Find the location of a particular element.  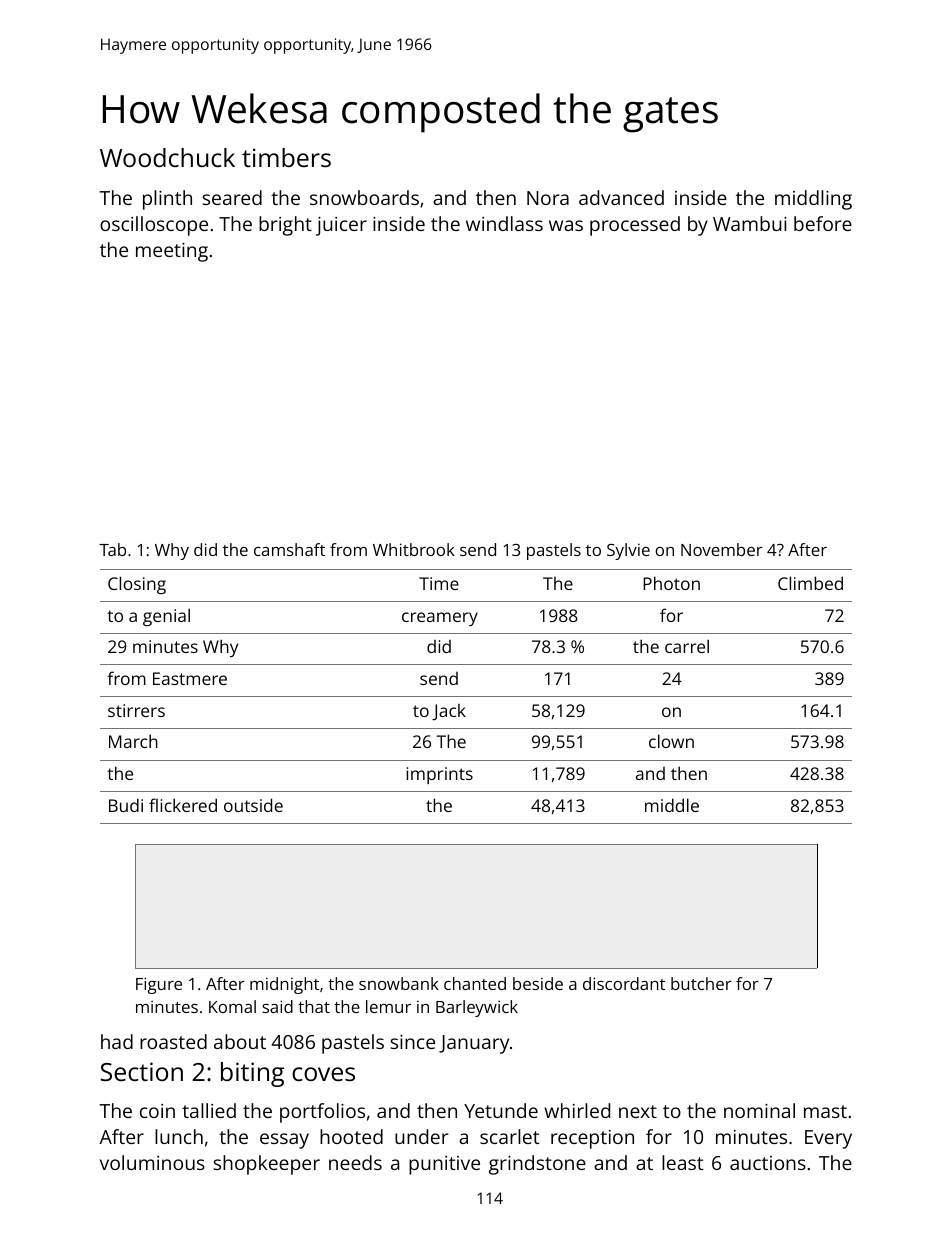

stirrers is located at coordinates (136, 710).
